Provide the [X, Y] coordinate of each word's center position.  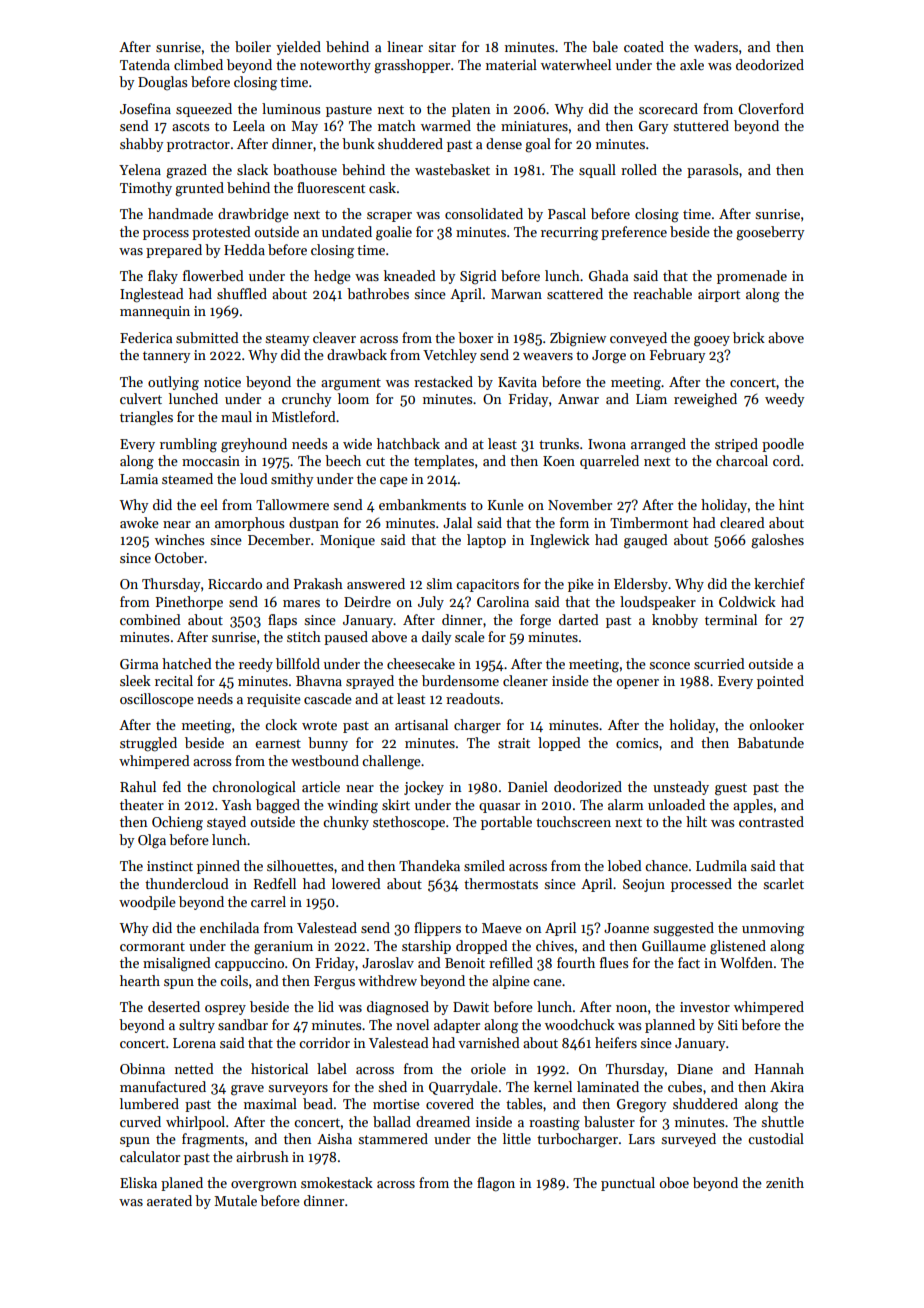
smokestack [337, 1182]
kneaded [410, 275]
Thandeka [429, 865]
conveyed [638, 339]
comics [637, 743]
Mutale [235, 1200]
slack [252, 169]
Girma [139, 664]
